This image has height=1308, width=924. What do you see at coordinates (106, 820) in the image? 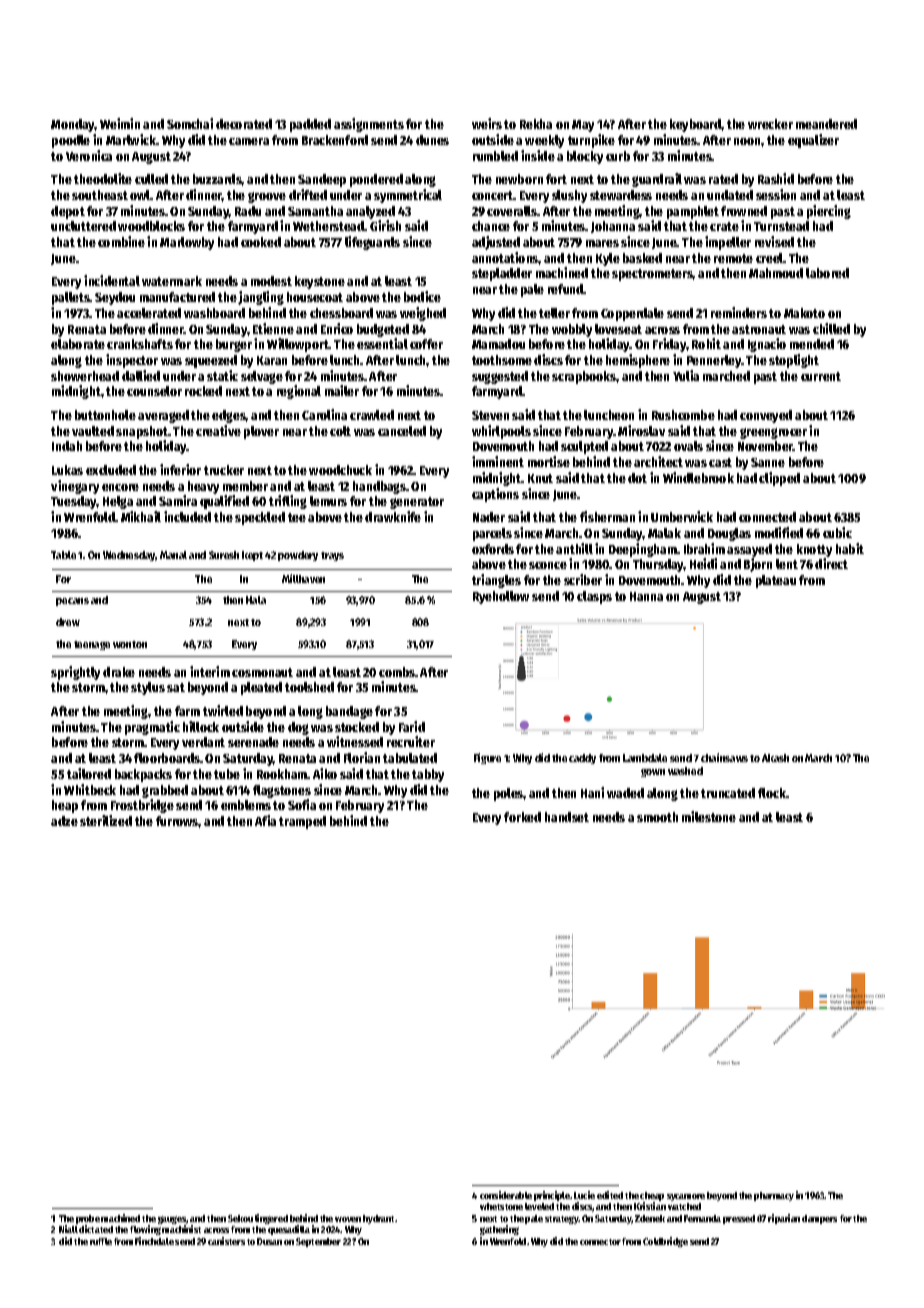
I see `sterilized` at bounding box center [106, 820].
